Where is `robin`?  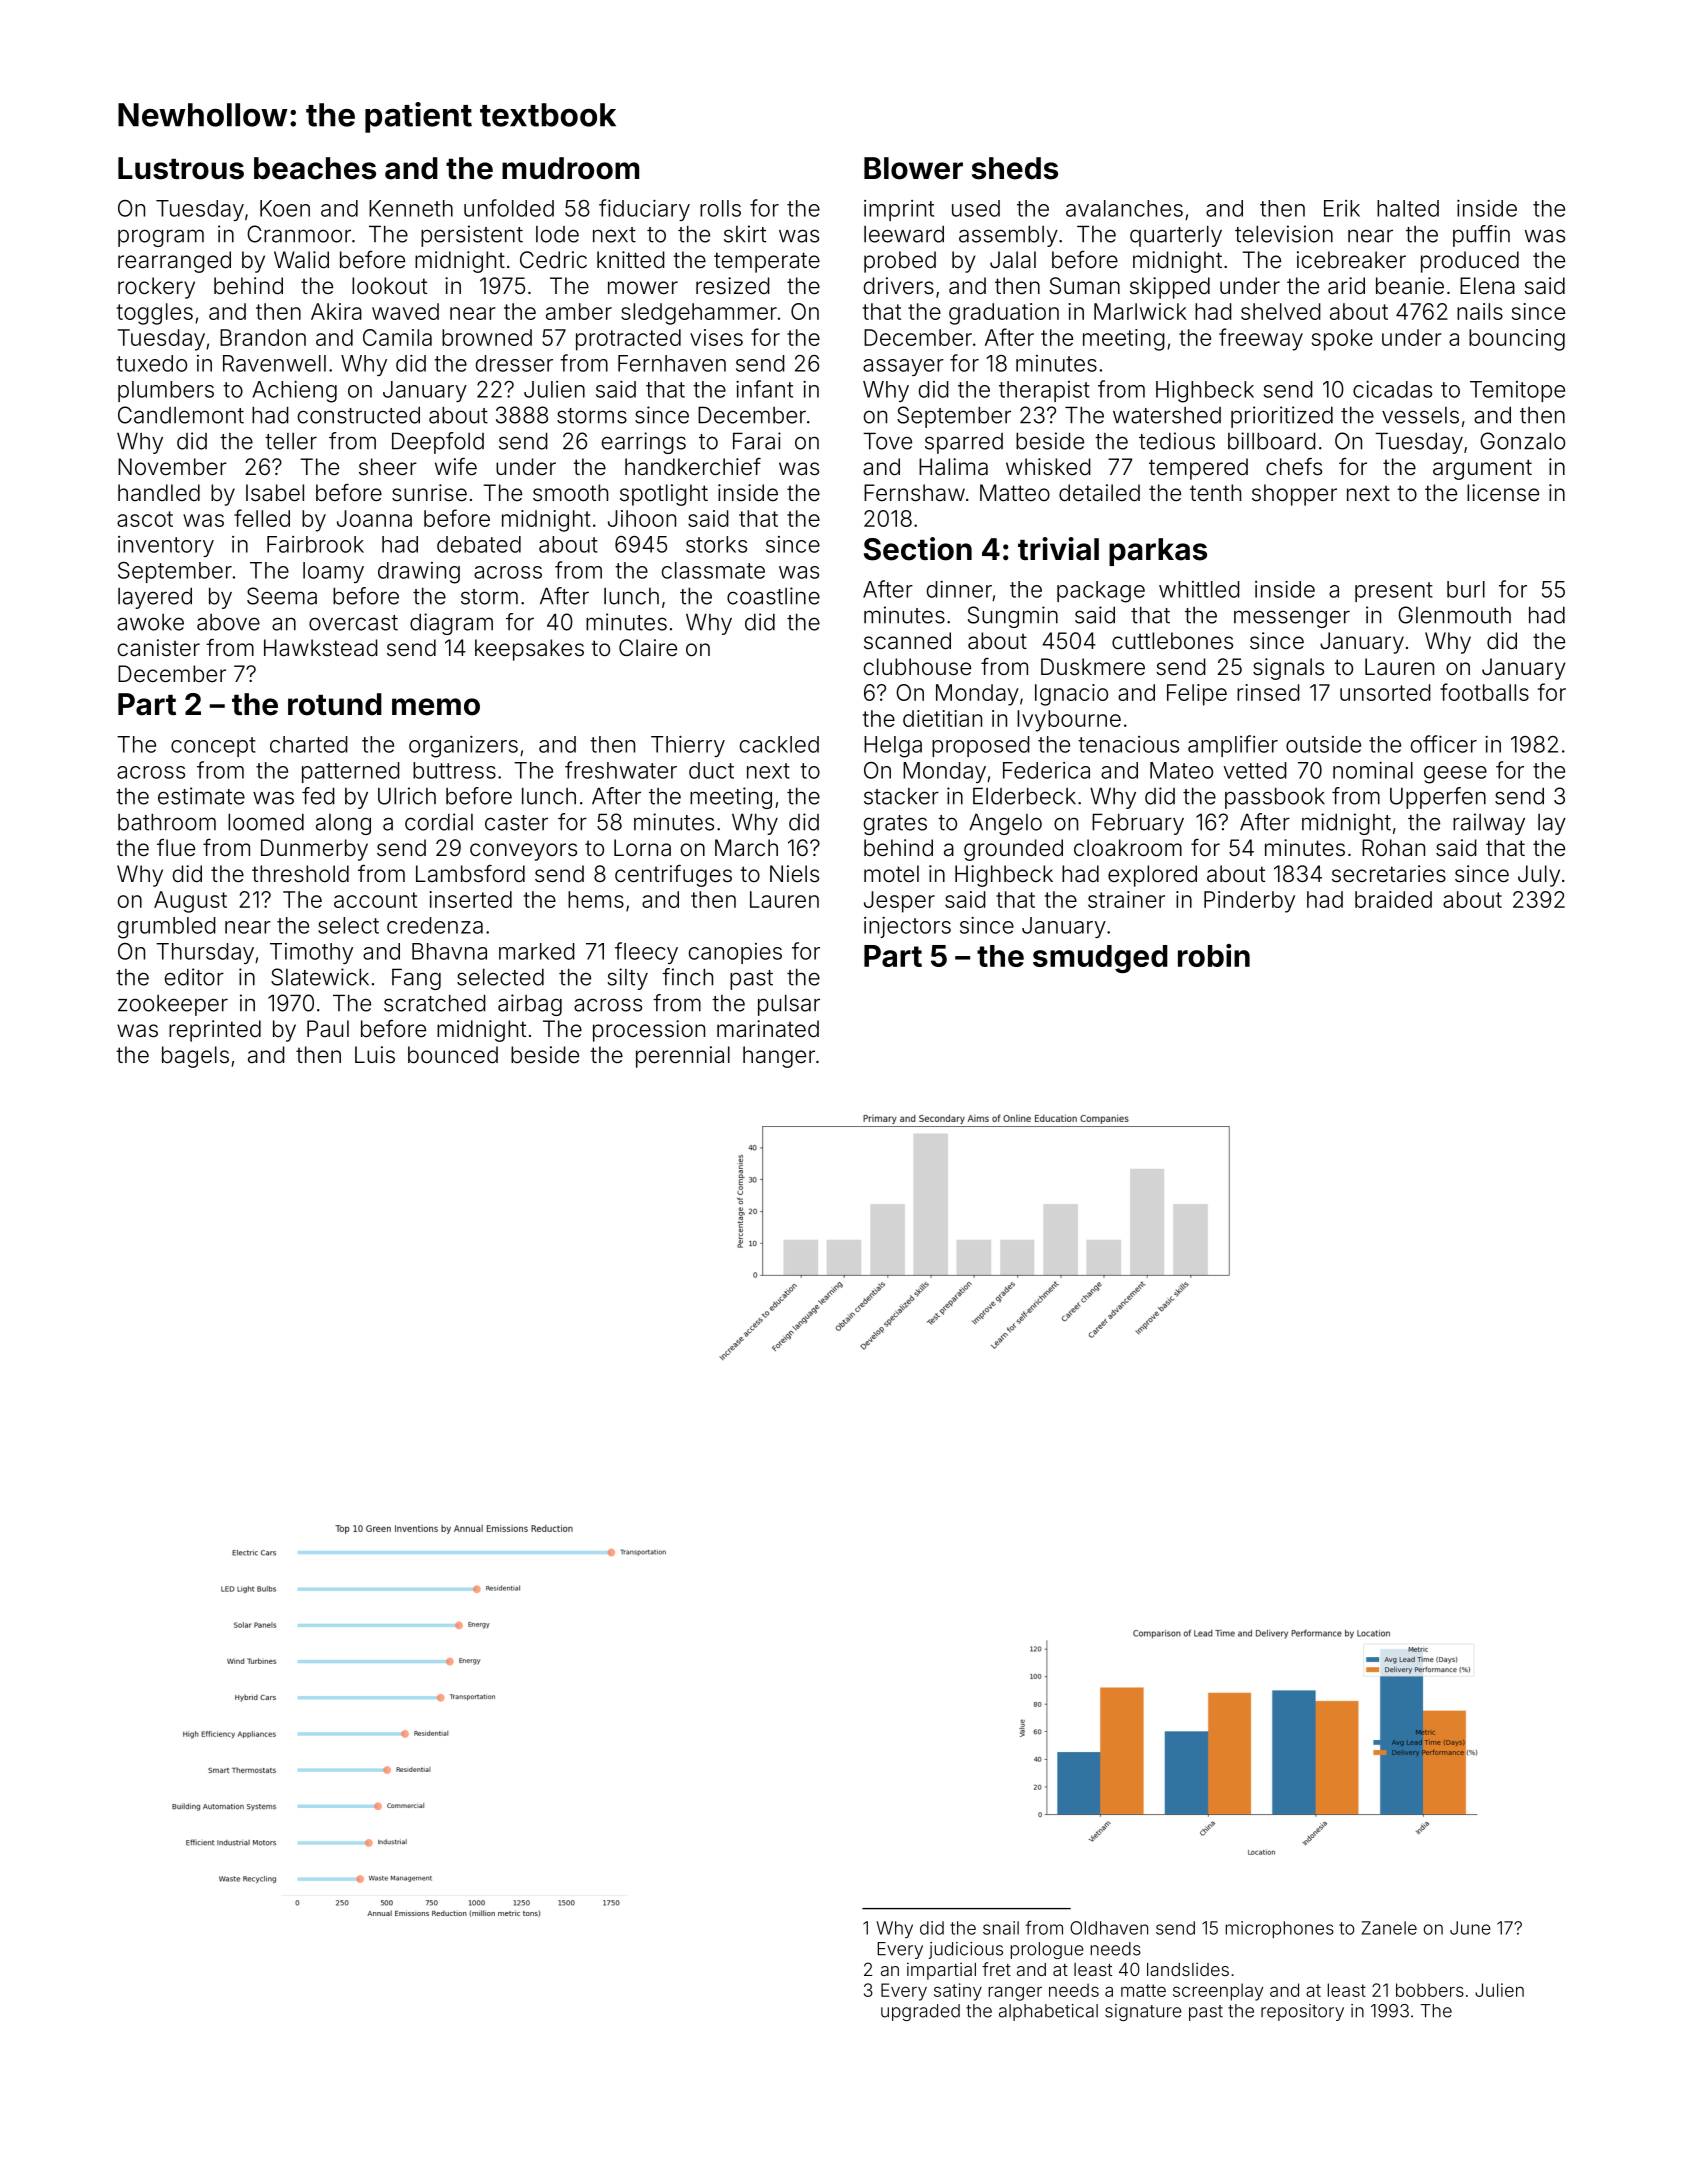
robin is located at coordinates (1214, 955).
